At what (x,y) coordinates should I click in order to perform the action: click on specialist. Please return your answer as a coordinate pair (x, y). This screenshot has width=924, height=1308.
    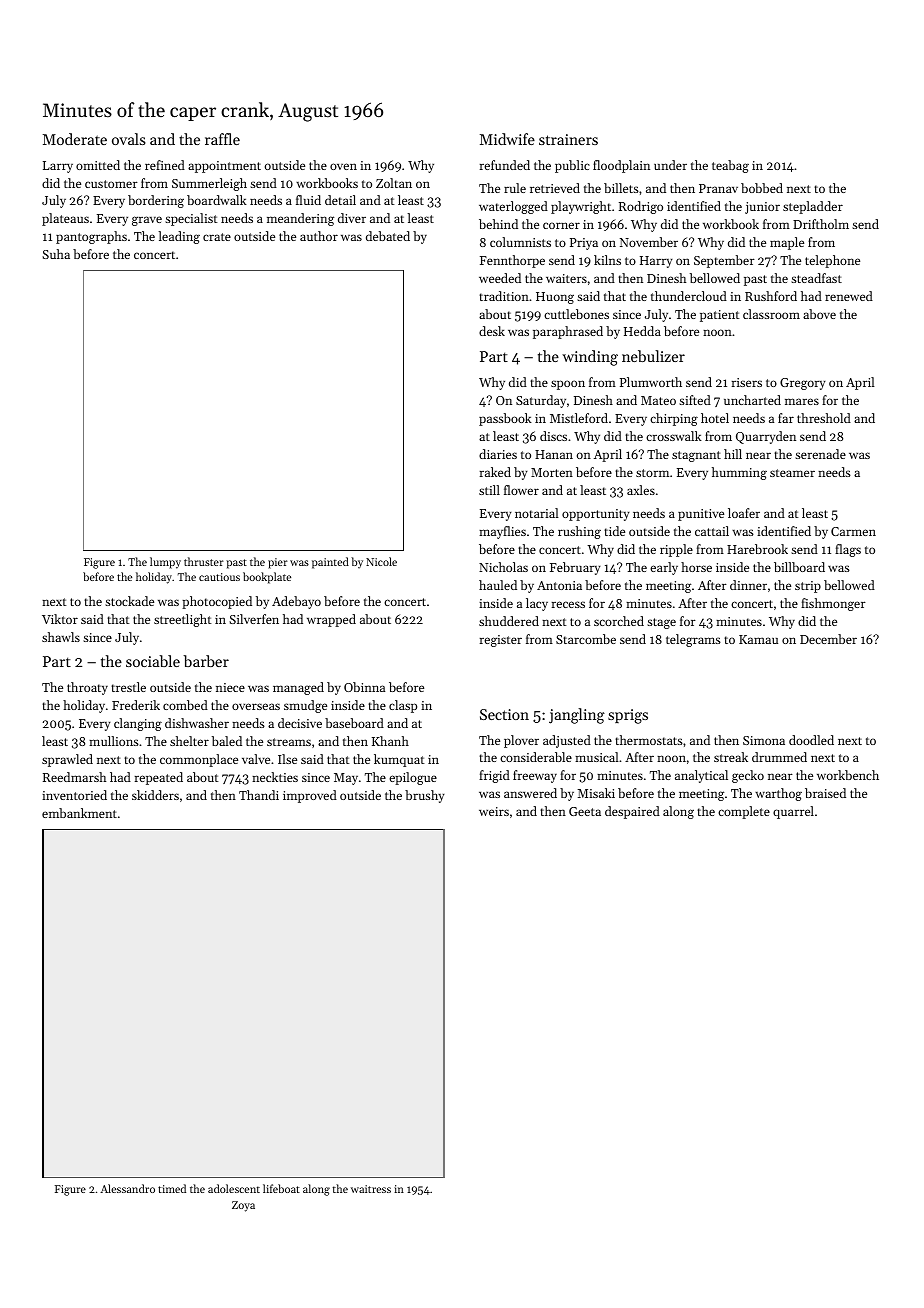
    Looking at the image, I should click on (191, 219).
